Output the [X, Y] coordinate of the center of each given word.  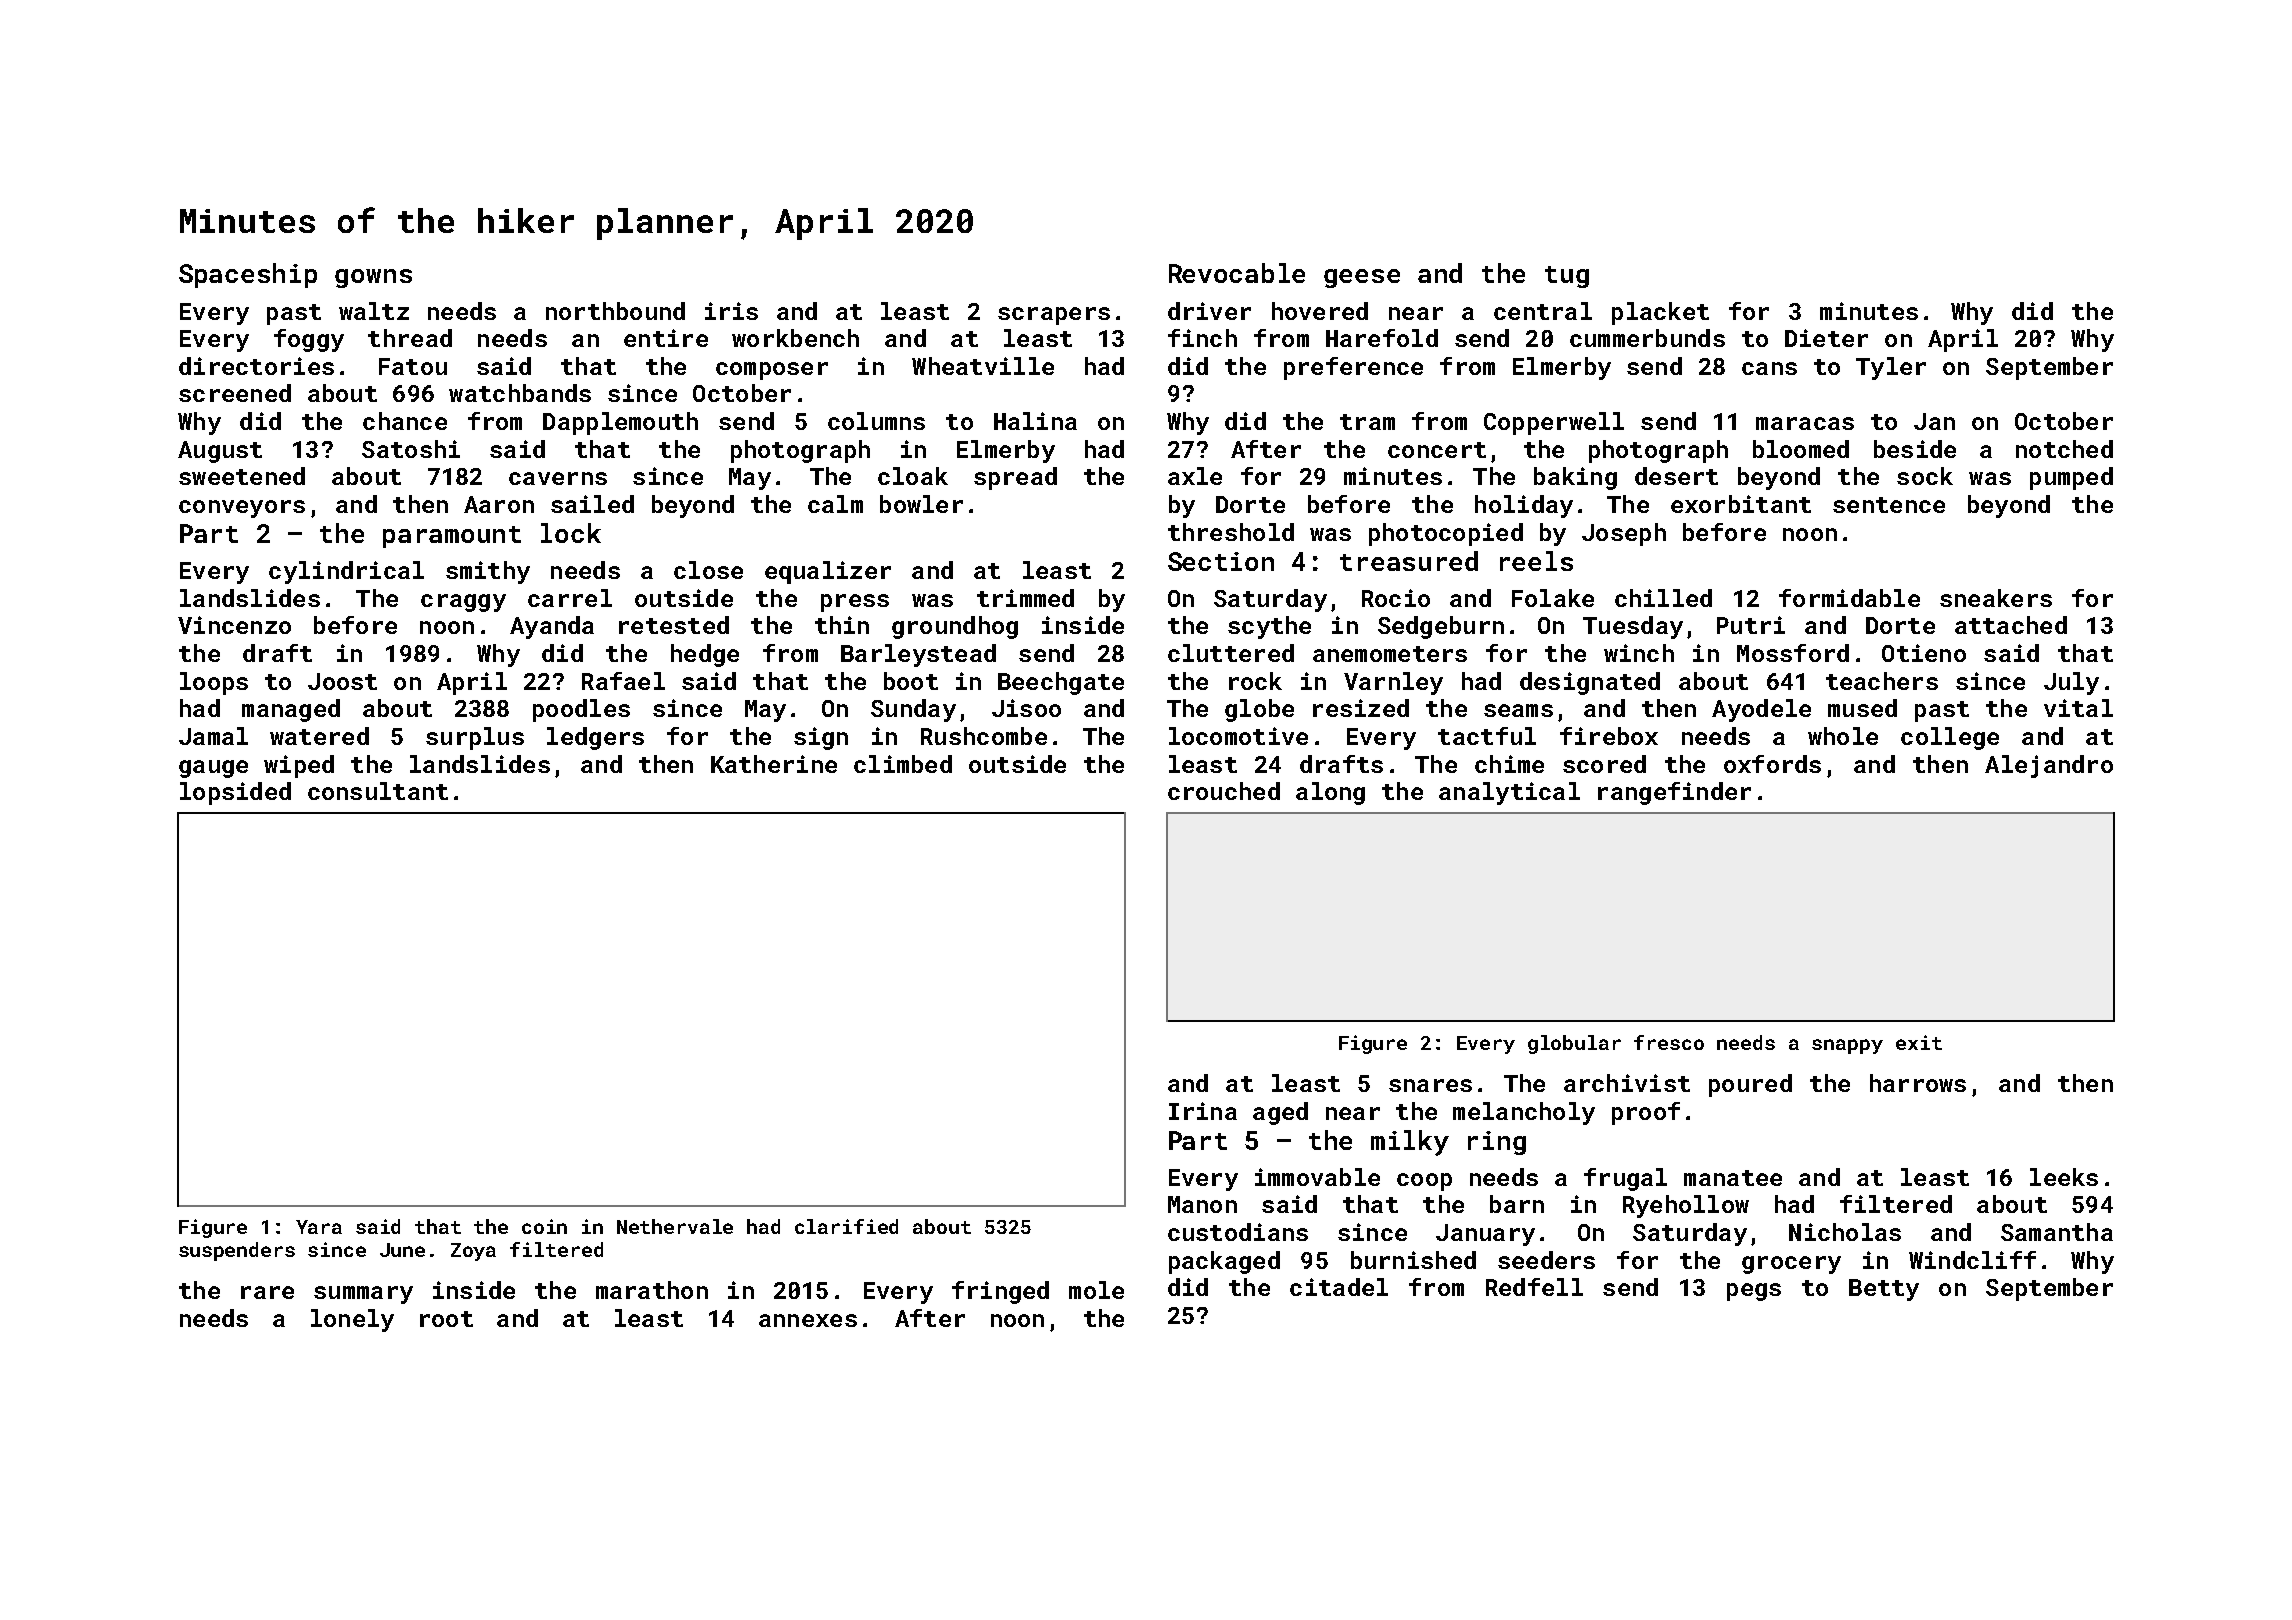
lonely [352, 1320]
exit [1919, 1042]
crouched [1224, 791]
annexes [808, 1320]
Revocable [1237, 273]
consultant [378, 791]
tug [1567, 277]
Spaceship [248, 275]
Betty [1884, 1290]
